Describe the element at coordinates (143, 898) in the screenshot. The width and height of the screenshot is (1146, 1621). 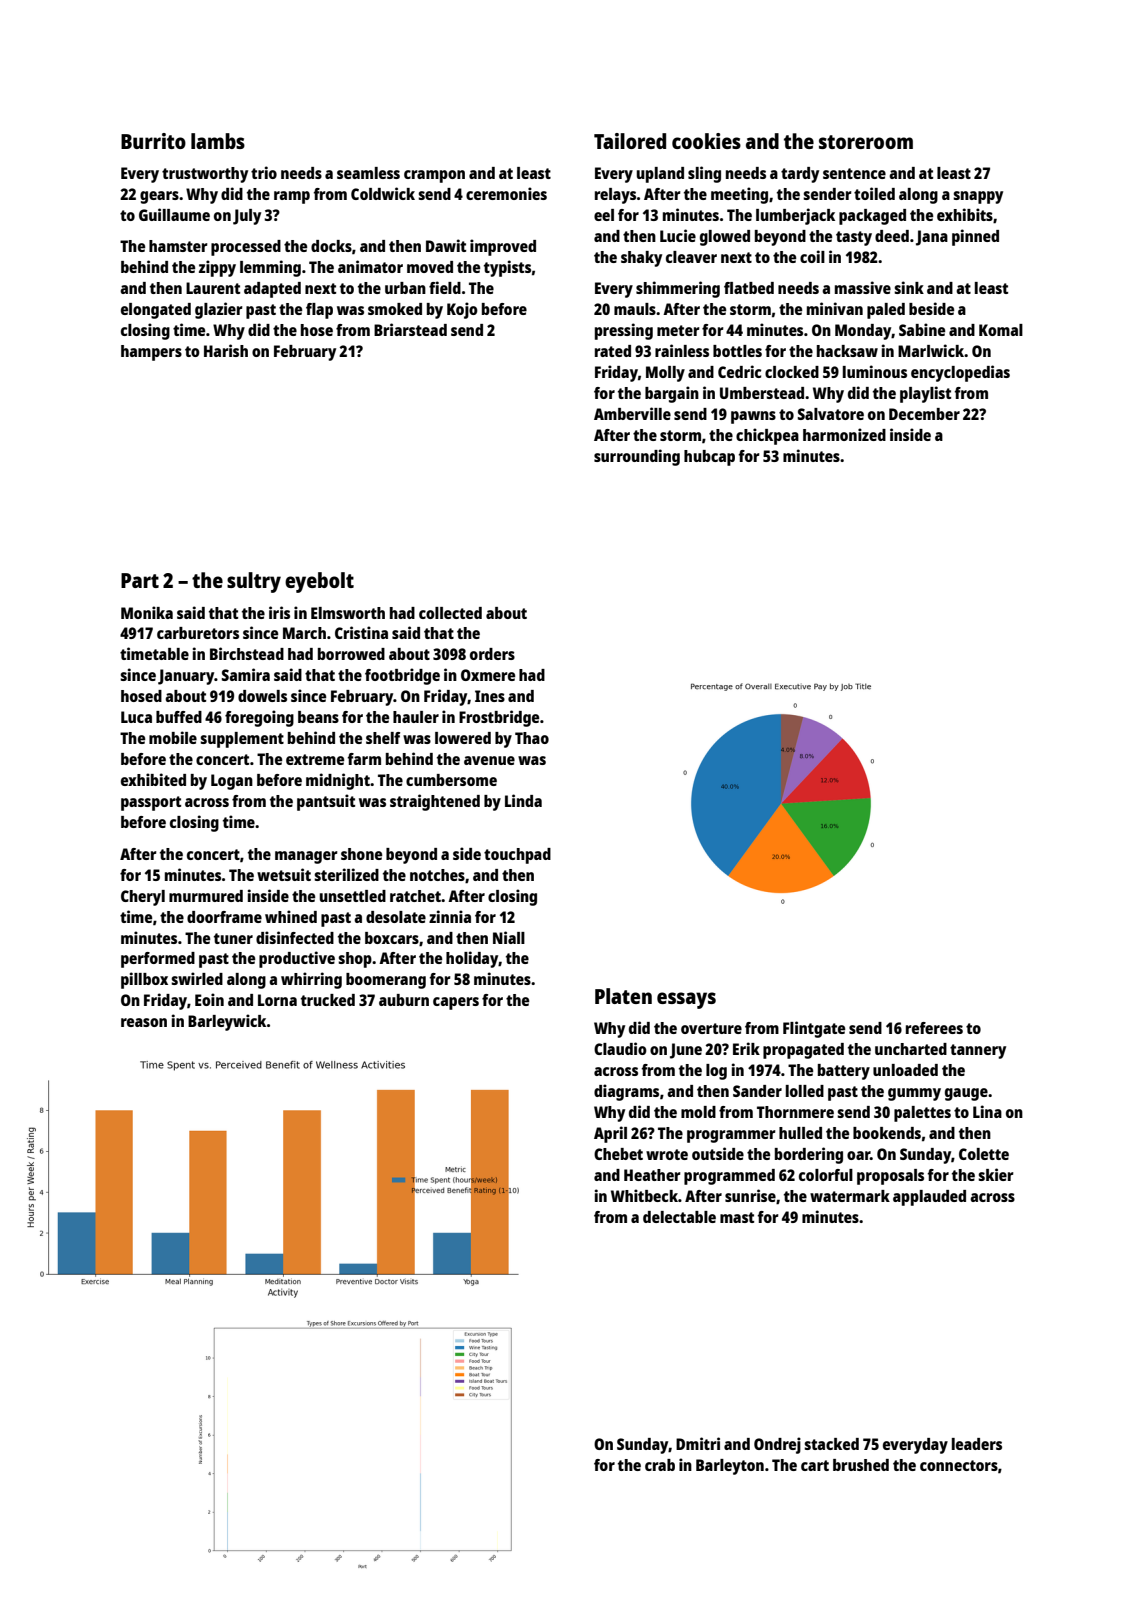
I see `Cheryl` at that location.
